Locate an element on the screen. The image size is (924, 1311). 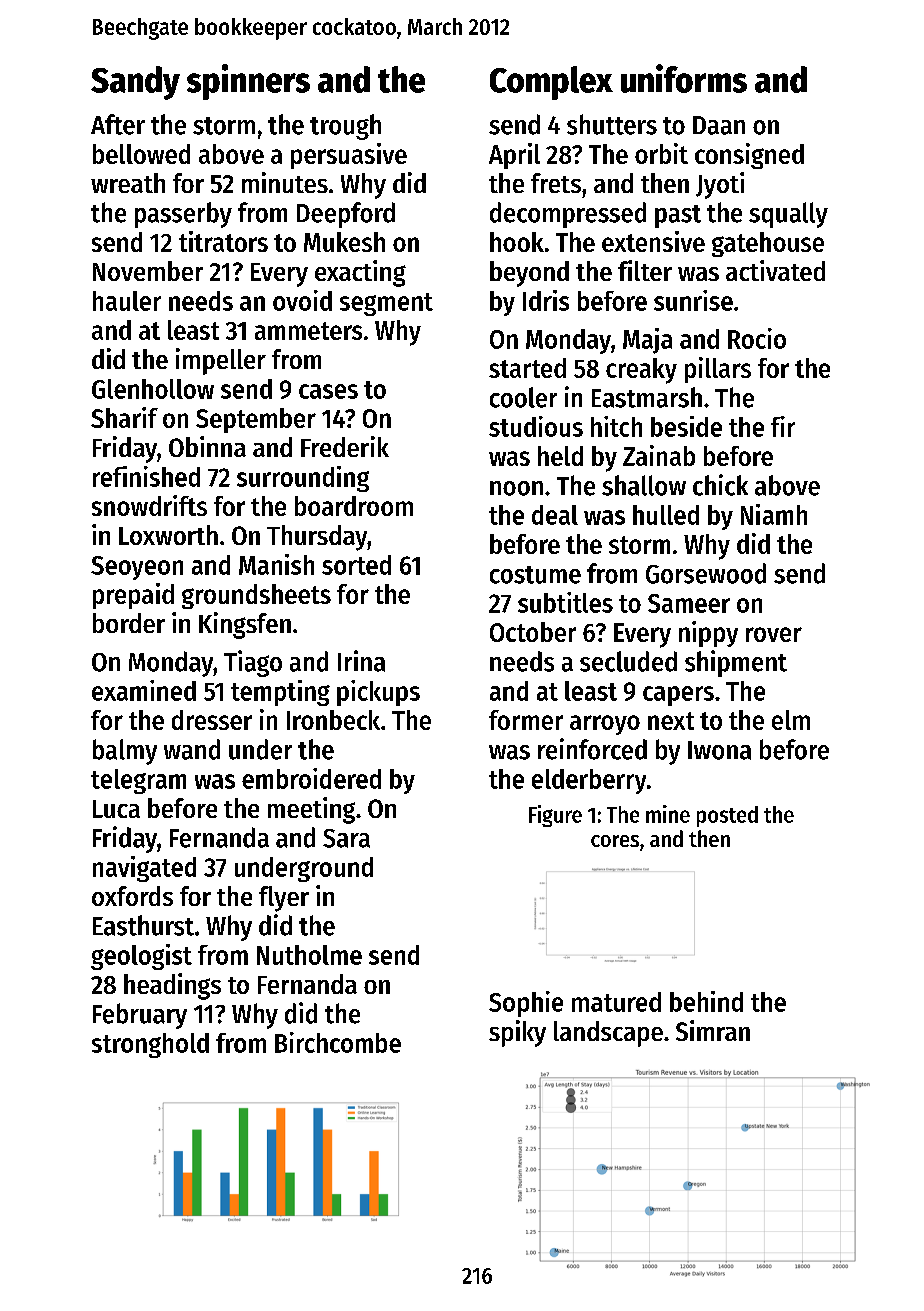
trough is located at coordinates (345, 127).
